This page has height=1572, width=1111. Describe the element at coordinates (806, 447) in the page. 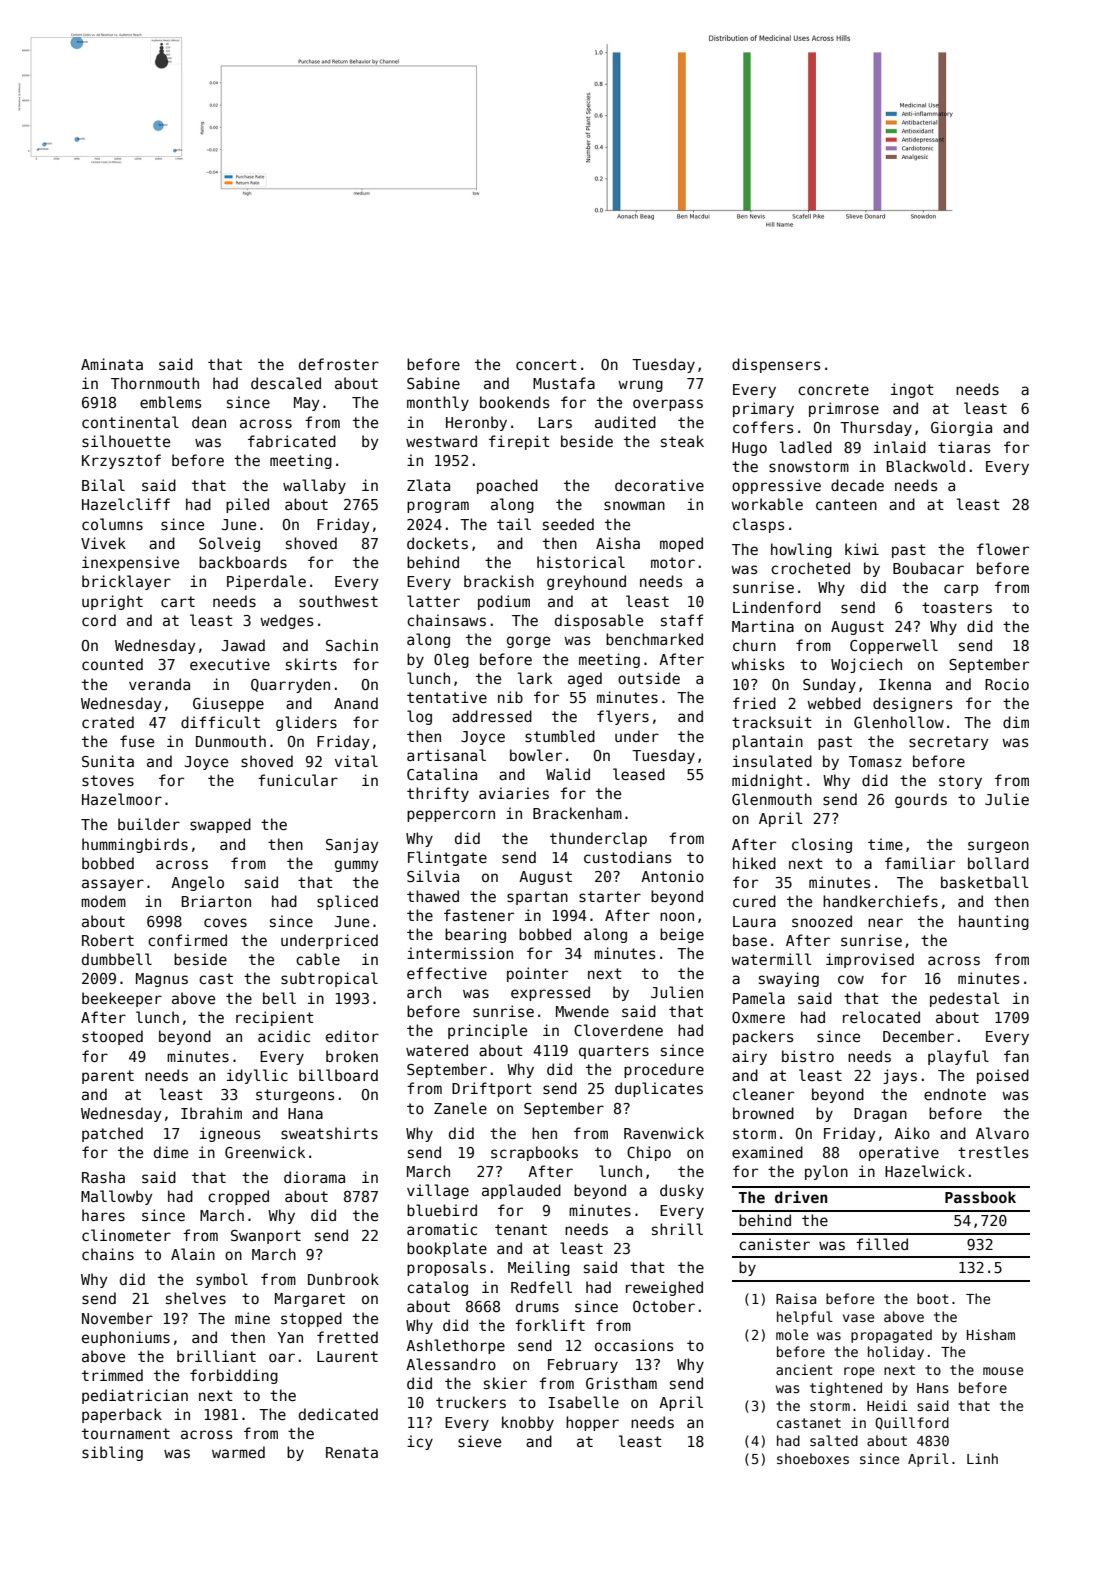

I see `ladled` at that location.
